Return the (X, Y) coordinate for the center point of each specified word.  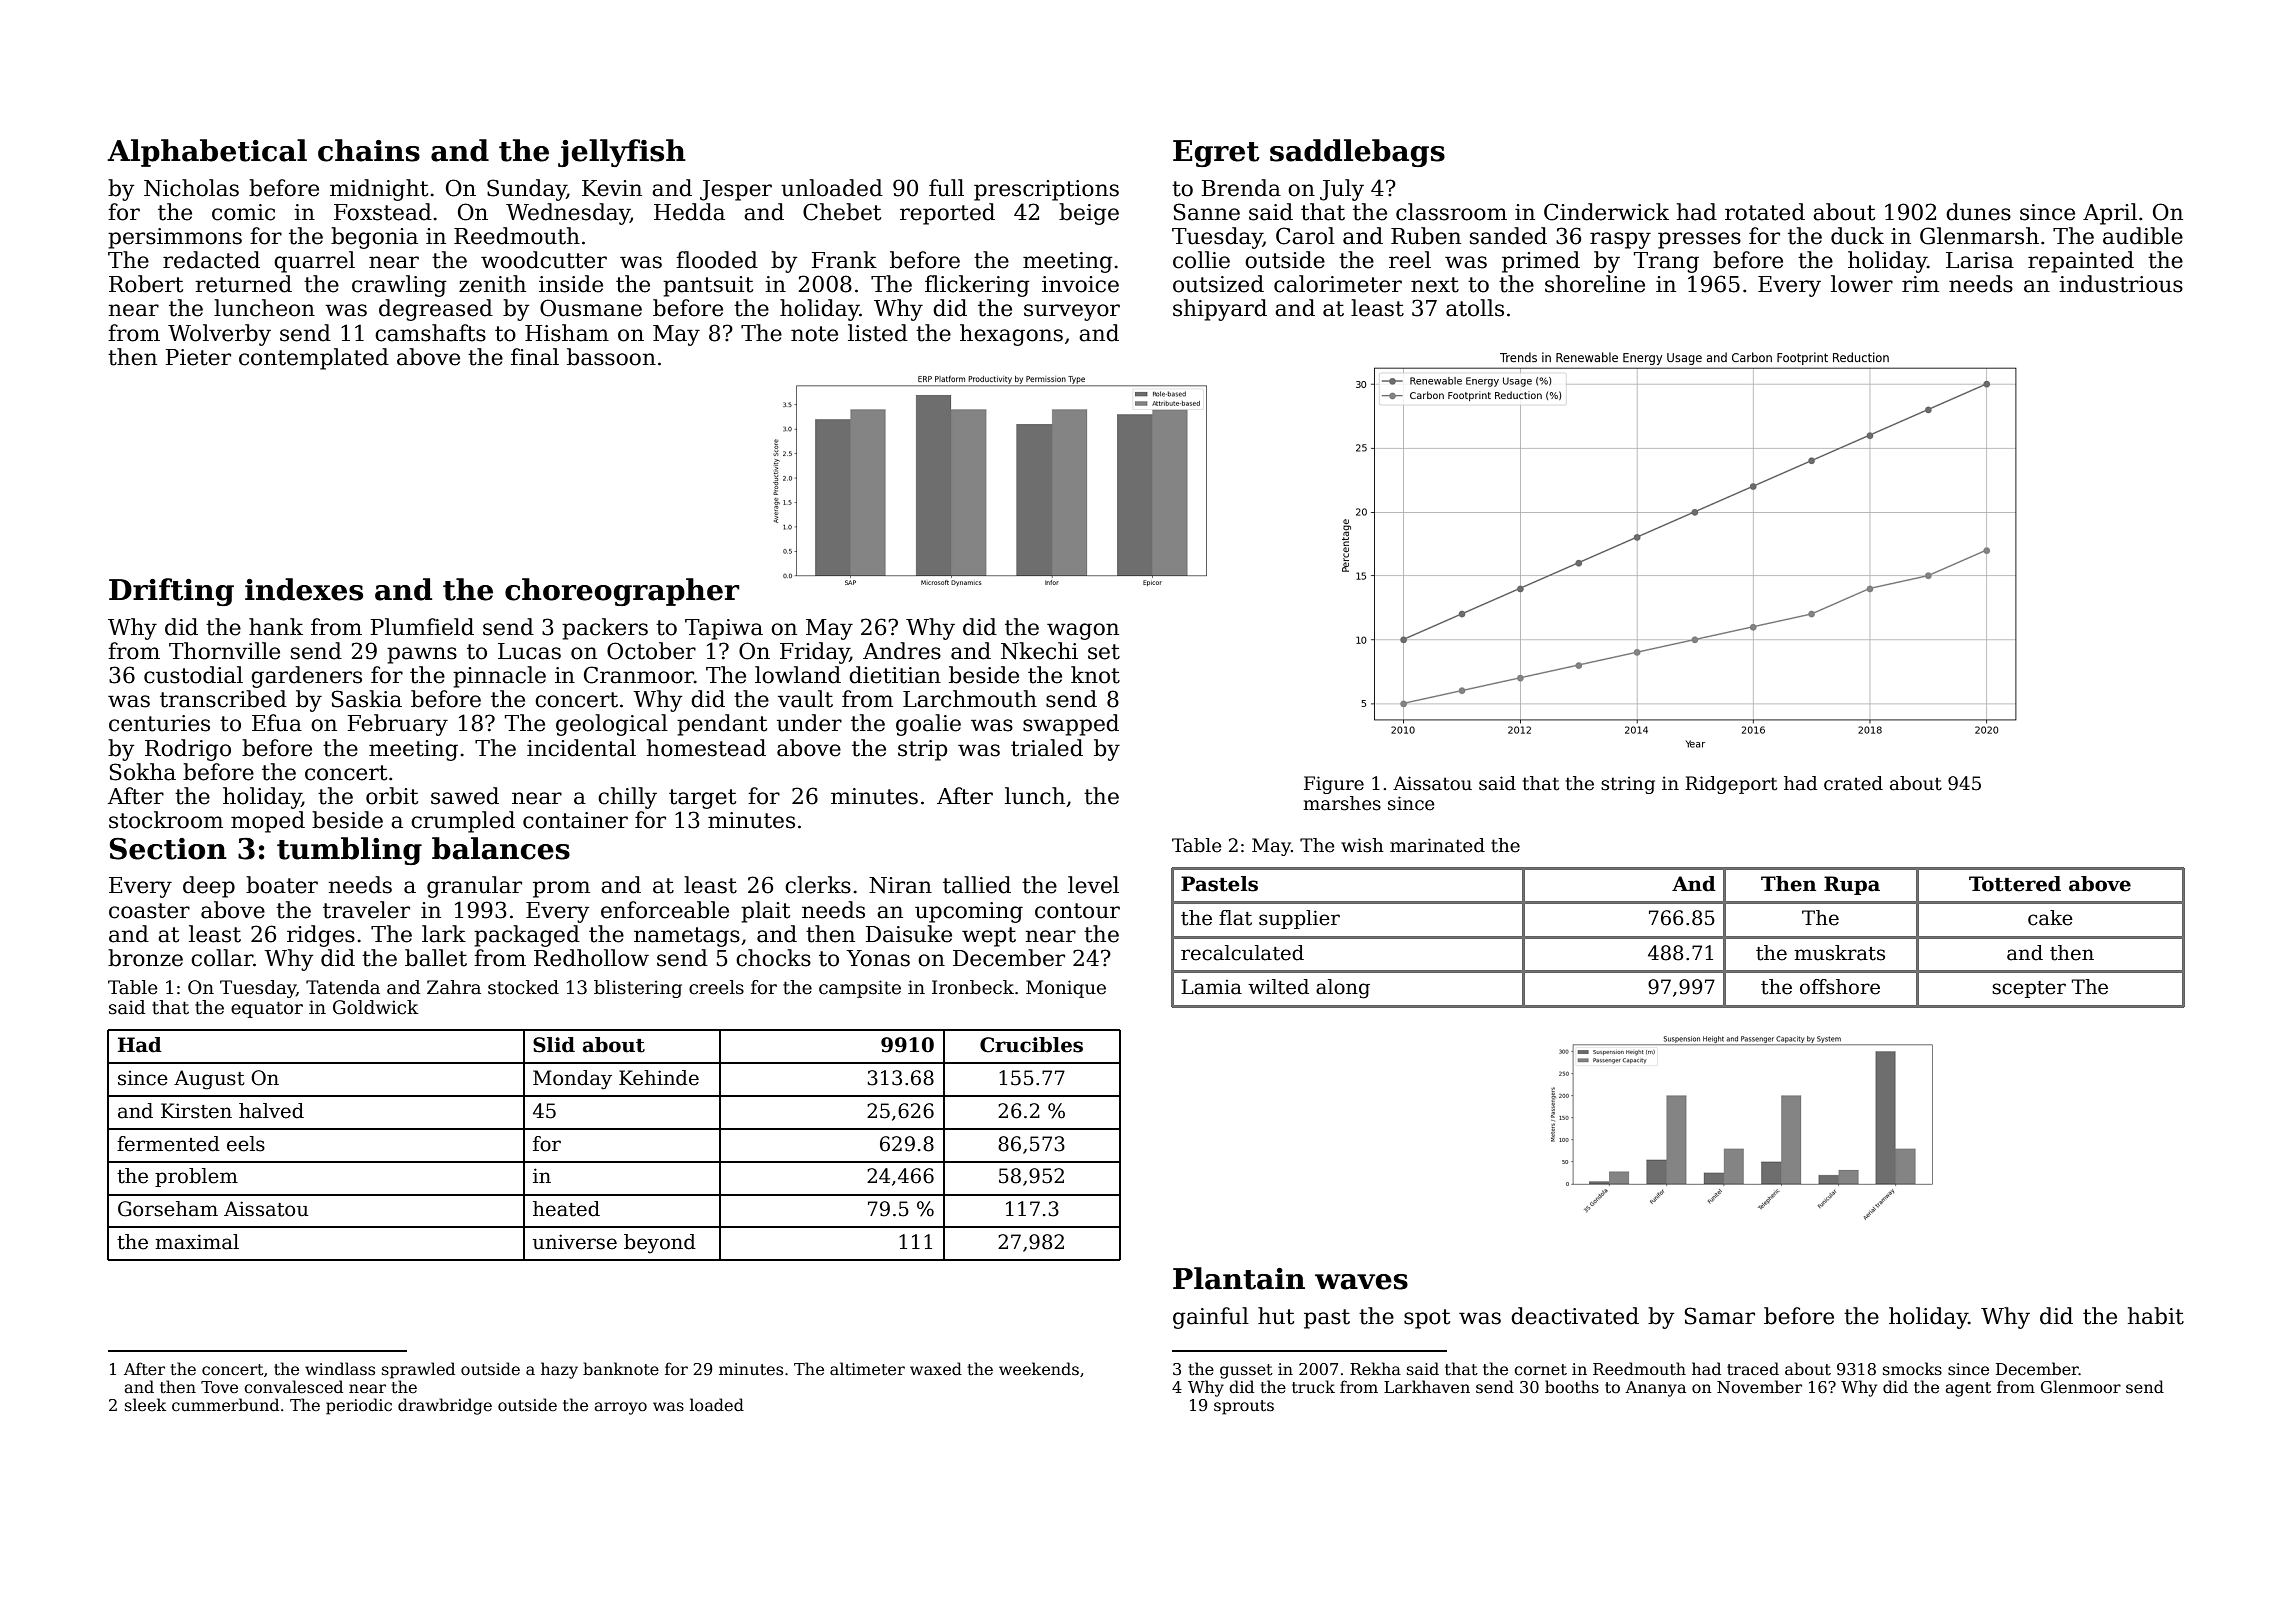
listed (878, 333)
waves (1361, 1282)
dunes (1978, 212)
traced (1753, 1369)
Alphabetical (207, 153)
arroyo (620, 1408)
